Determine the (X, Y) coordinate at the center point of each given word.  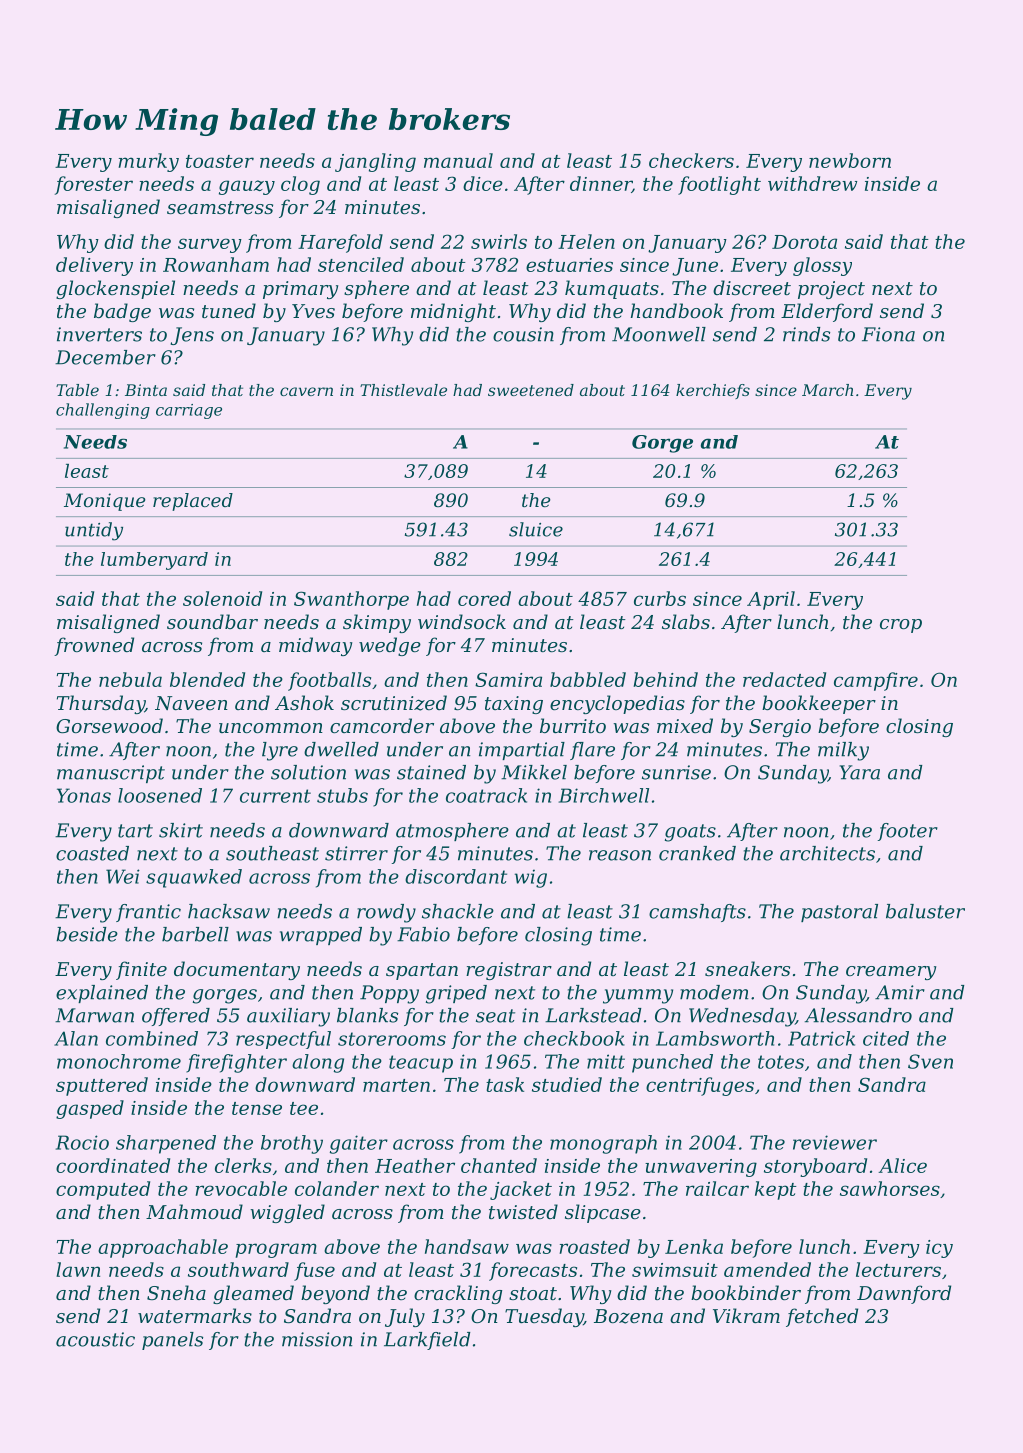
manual (458, 160)
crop (901, 626)
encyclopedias (617, 704)
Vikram (746, 1315)
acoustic (95, 1339)
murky (148, 162)
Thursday (101, 704)
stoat (533, 1293)
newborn (850, 160)
